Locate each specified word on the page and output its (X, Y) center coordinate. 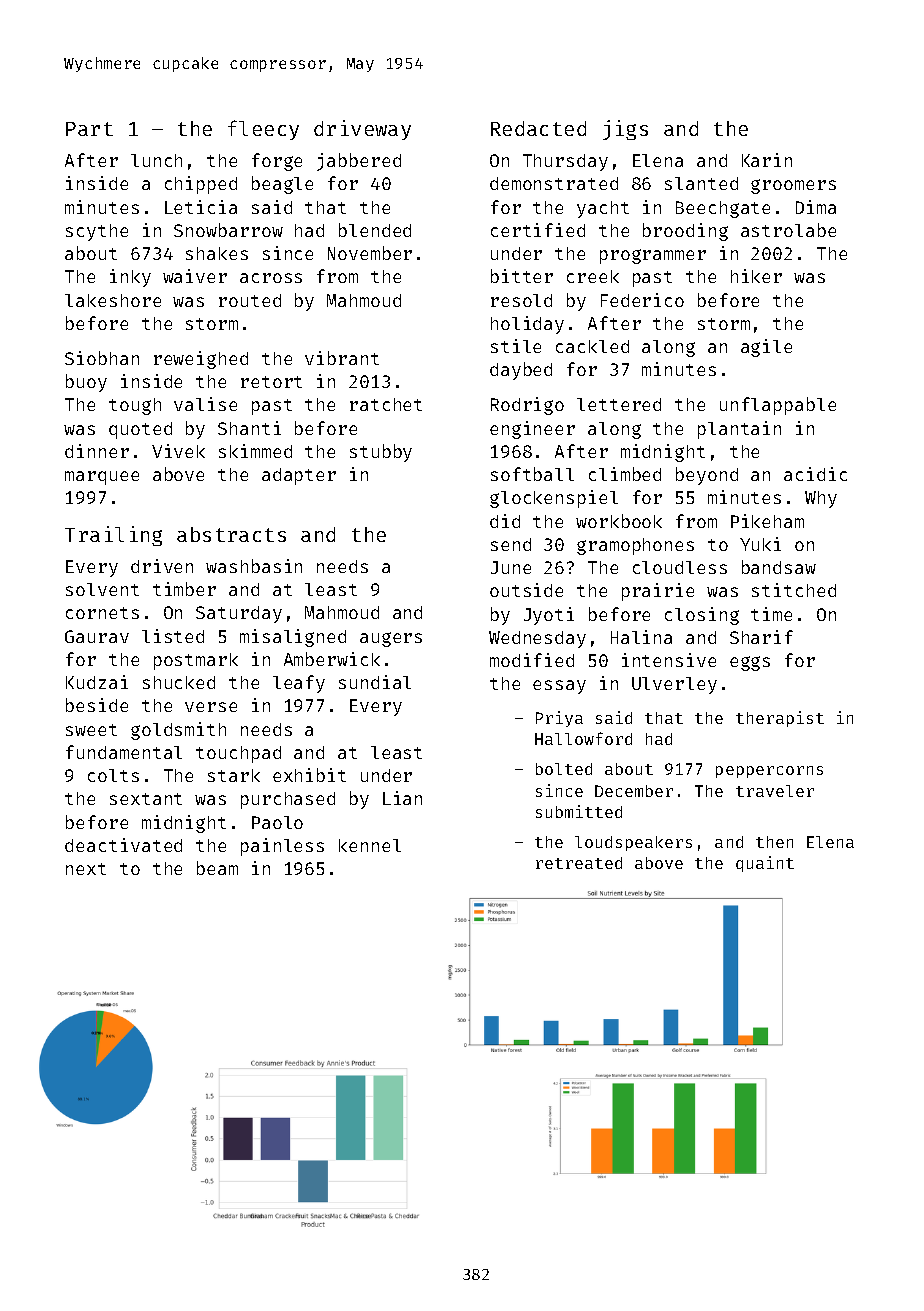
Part (89, 129)
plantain (739, 430)
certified (538, 230)
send (511, 544)
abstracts (231, 534)
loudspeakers (633, 843)
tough (135, 406)
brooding (685, 232)
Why (821, 499)
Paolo (277, 822)
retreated (579, 863)
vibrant (342, 358)
